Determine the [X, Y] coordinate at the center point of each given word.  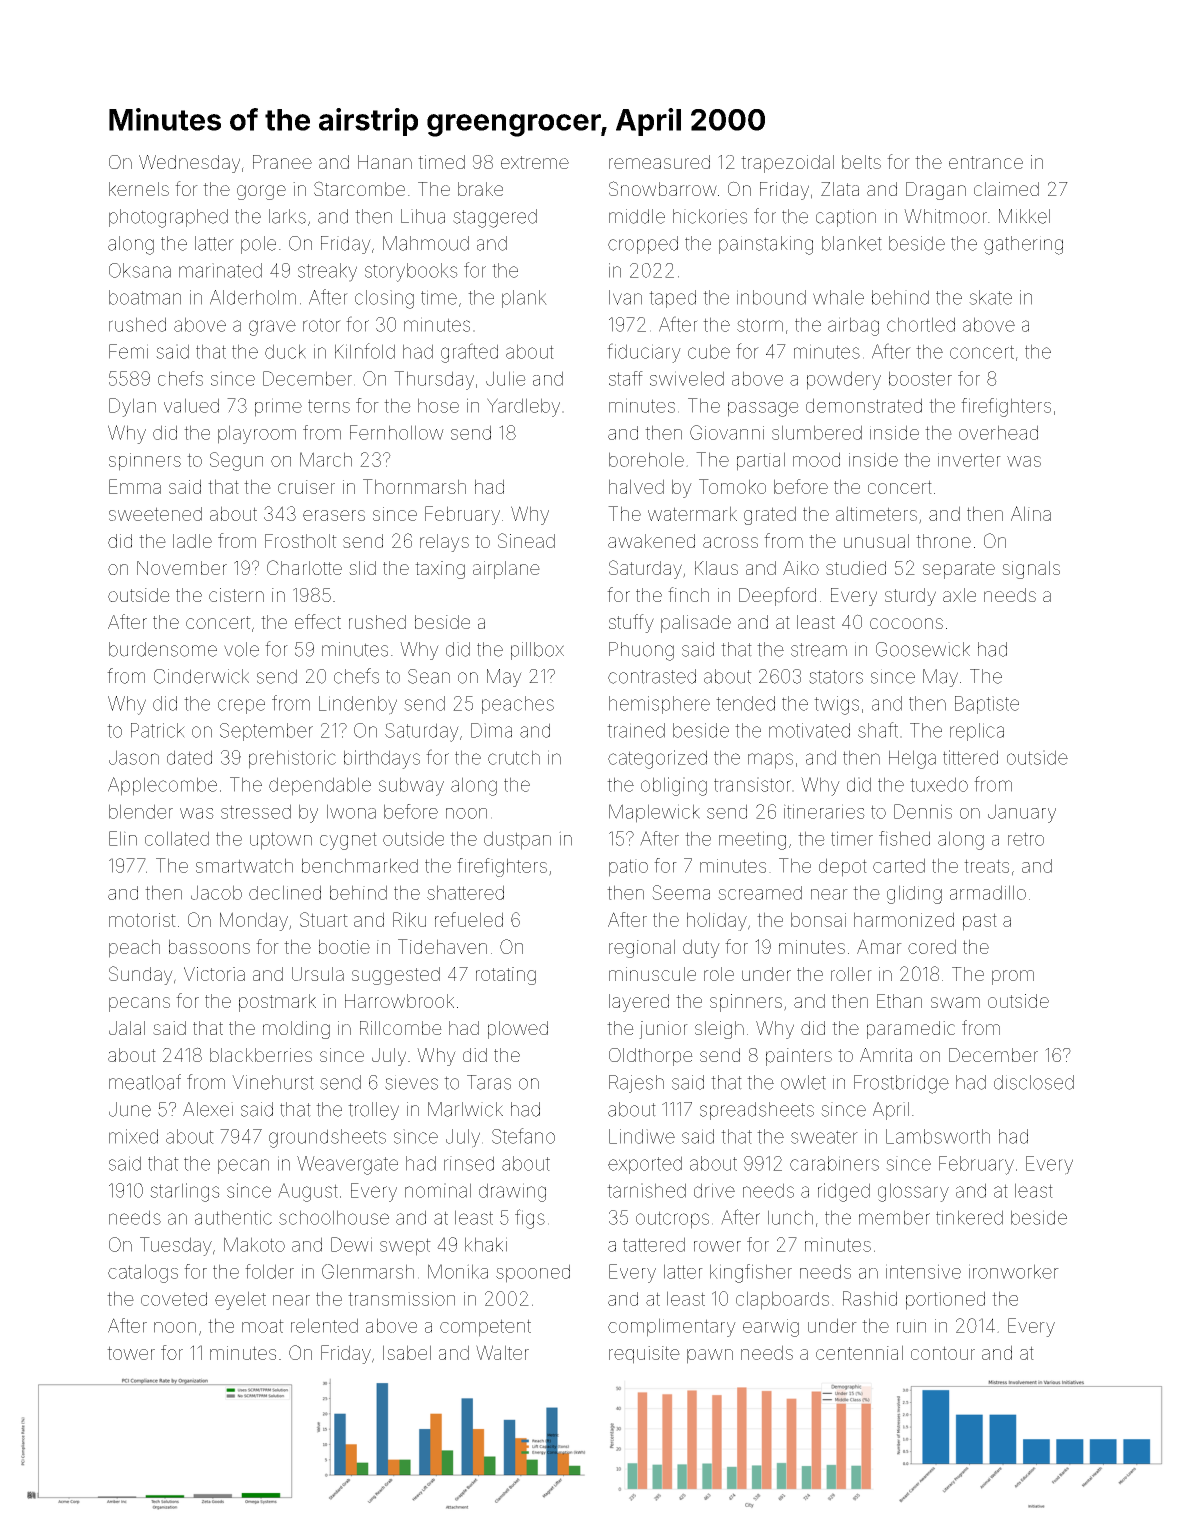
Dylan [132, 407]
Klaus [716, 568]
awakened [651, 541]
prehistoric [292, 759]
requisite [644, 1355]
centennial [859, 1352]
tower [131, 1353]
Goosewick [923, 649]
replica [977, 732]
